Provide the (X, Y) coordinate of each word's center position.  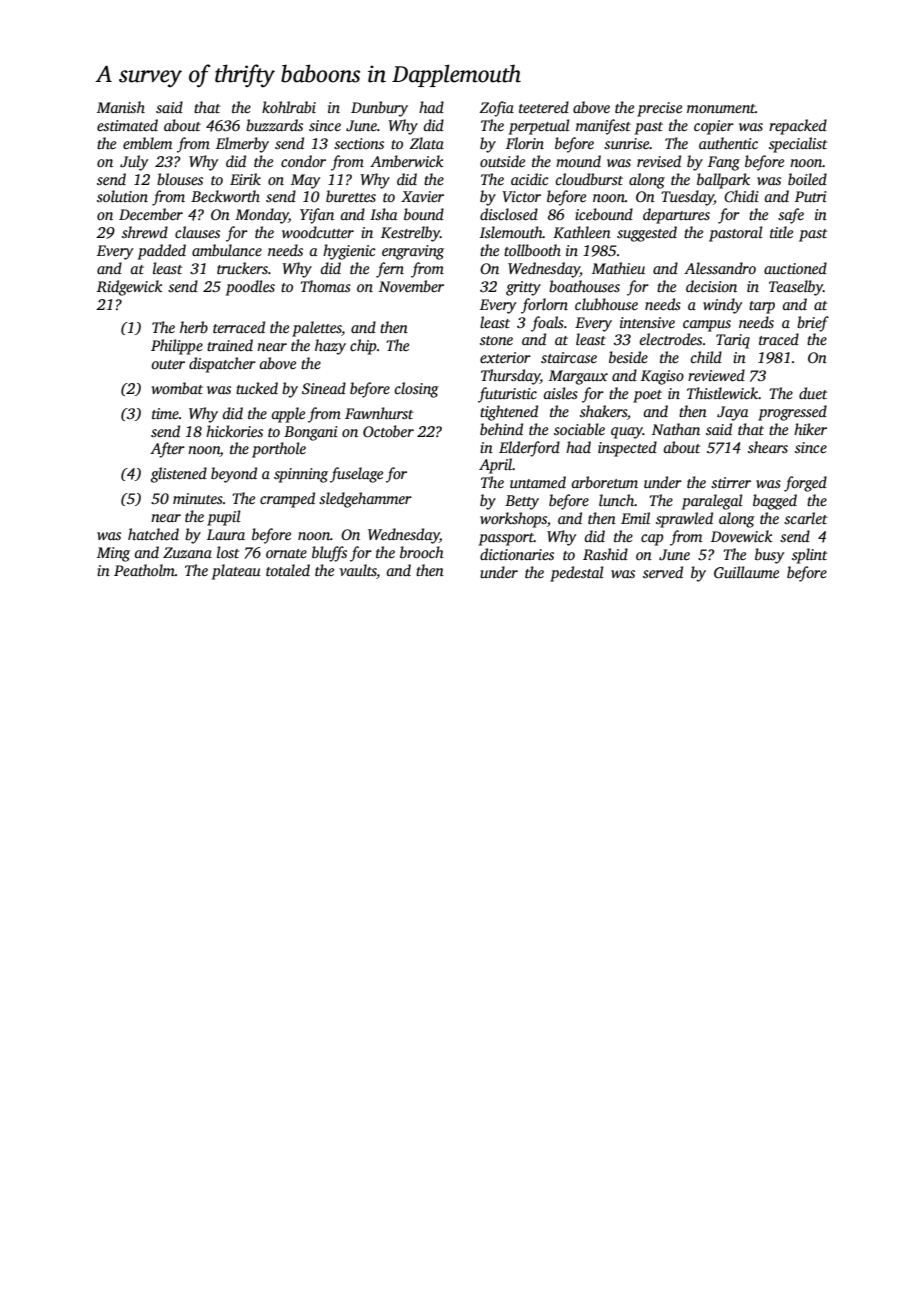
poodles (250, 288)
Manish (121, 107)
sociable (579, 429)
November (411, 286)
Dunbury (379, 109)
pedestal (577, 574)
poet (647, 396)
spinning (301, 475)
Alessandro (720, 268)
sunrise (627, 143)
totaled (288, 570)
